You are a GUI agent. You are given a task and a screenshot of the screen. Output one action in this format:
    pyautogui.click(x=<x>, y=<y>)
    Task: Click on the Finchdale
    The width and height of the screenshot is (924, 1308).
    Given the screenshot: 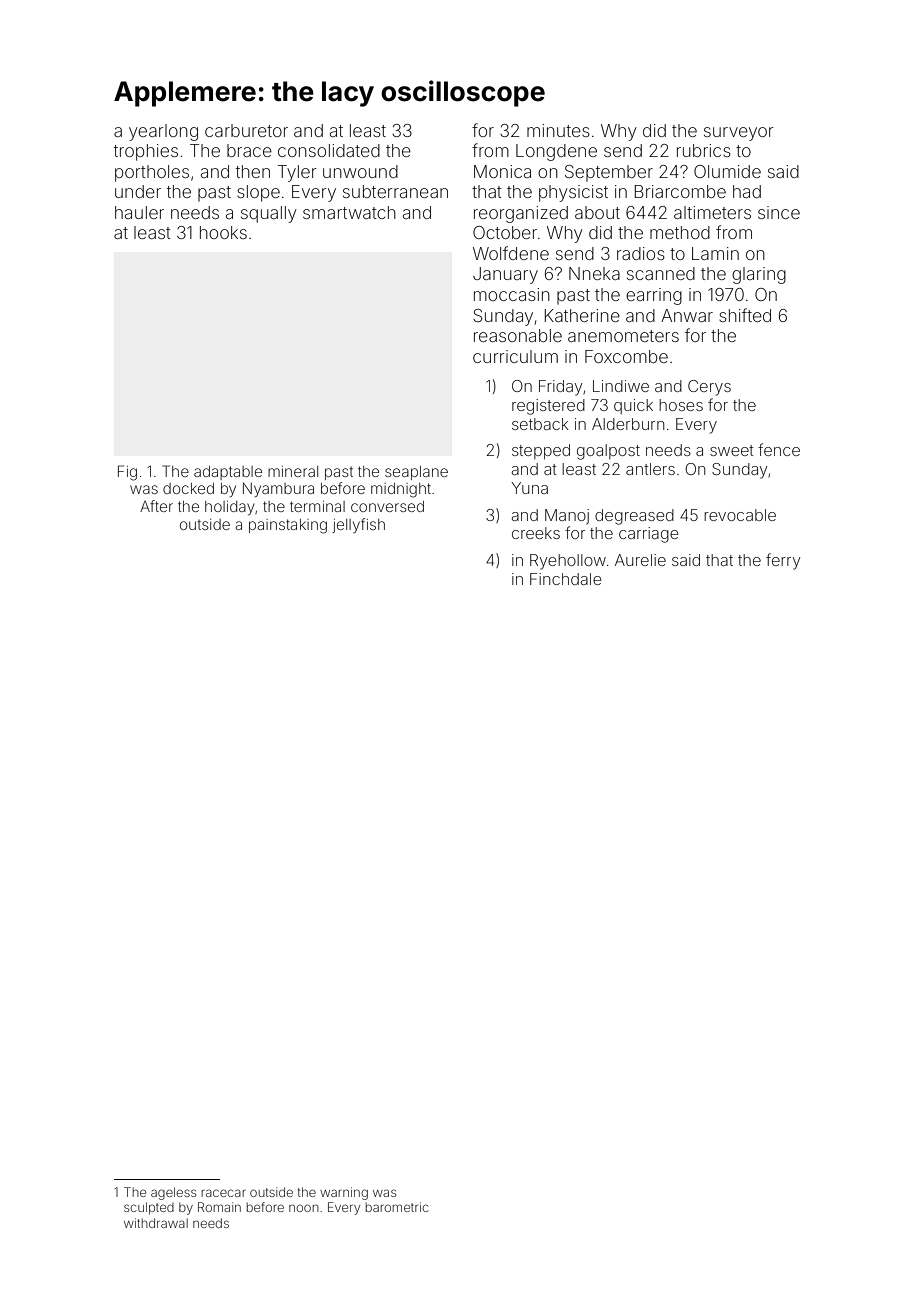 What is the action you would take?
    pyautogui.click(x=565, y=579)
